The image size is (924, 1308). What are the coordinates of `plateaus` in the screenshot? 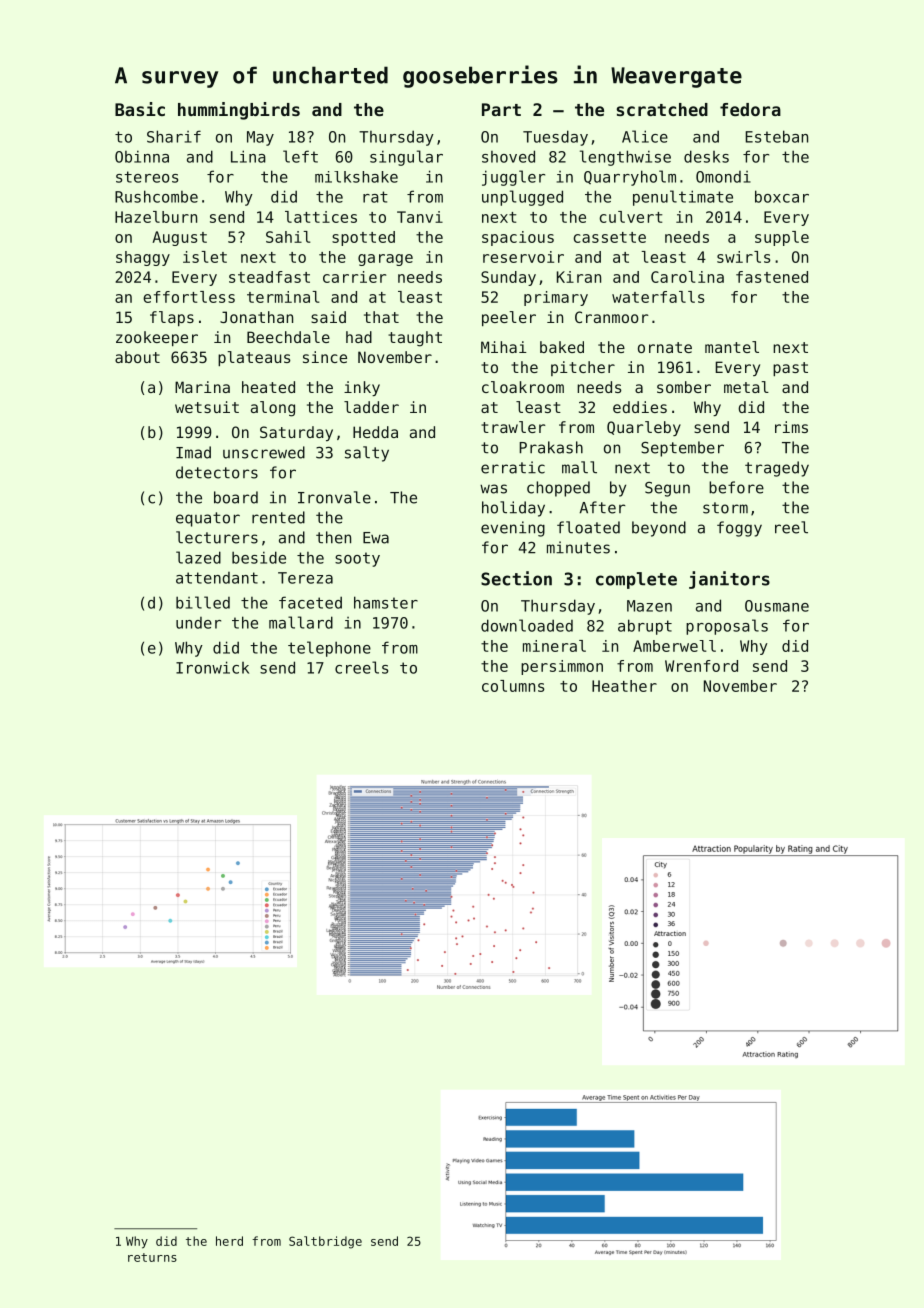 It's located at (254, 358).
